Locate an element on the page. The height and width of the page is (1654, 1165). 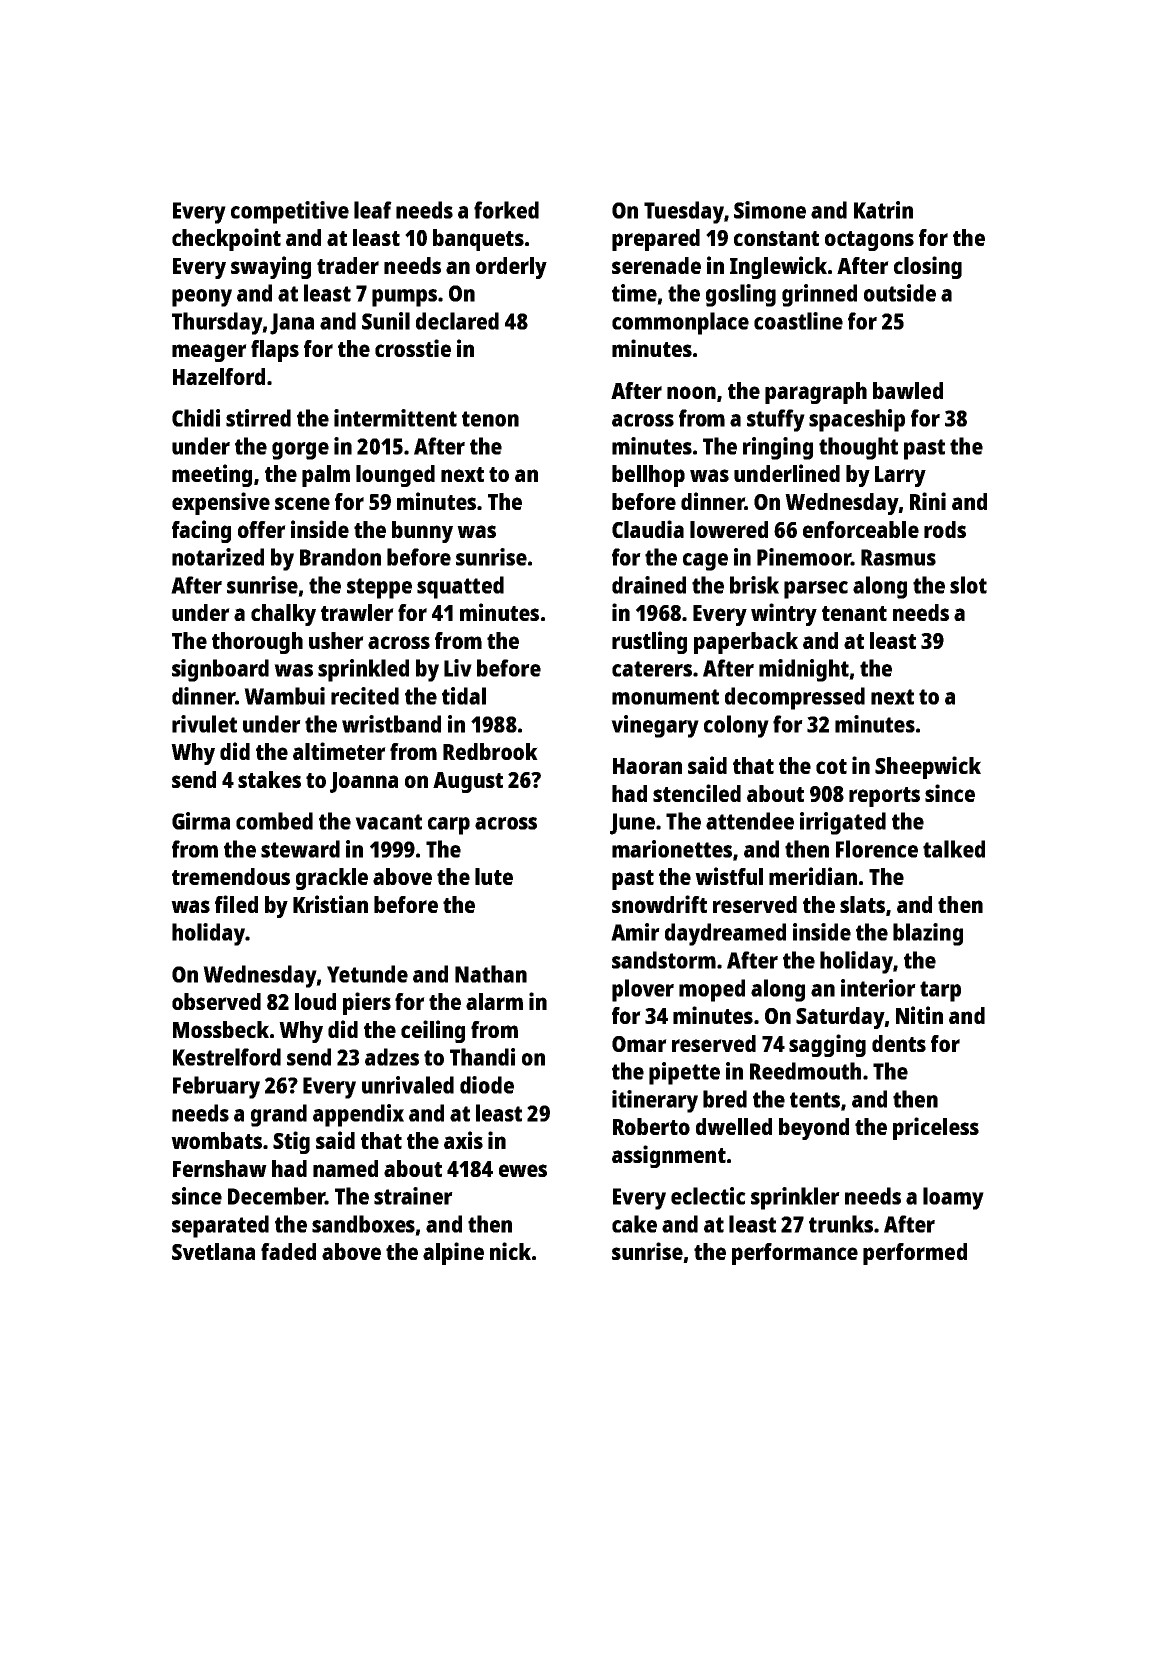
competitive is located at coordinates (290, 212).
